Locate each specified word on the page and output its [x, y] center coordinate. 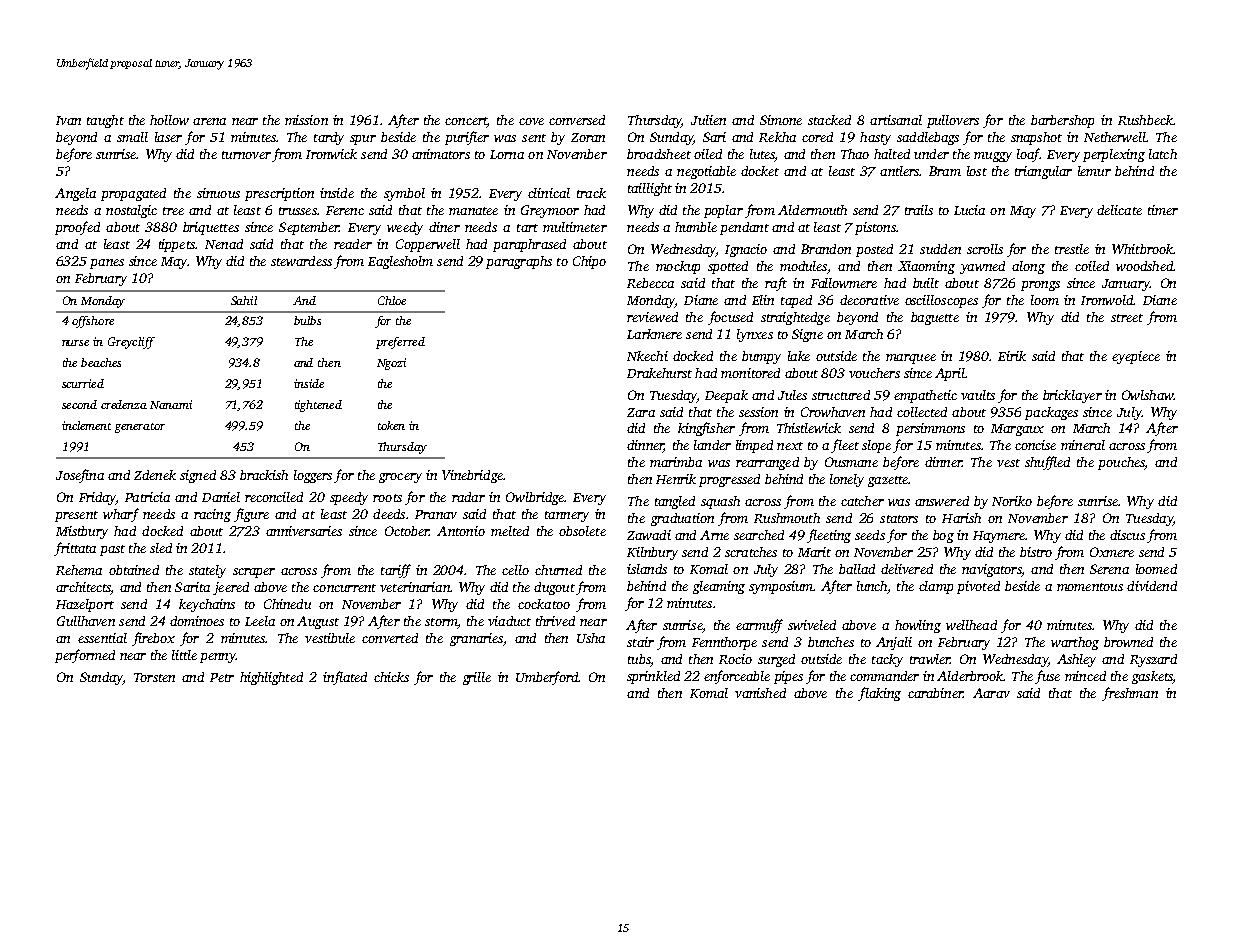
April [950, 374]
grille [477, 678]
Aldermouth [812, 210]
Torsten [154, 677]
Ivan [68, 120]
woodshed [1144, 266]
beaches [101, 362]
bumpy [761, 357]
